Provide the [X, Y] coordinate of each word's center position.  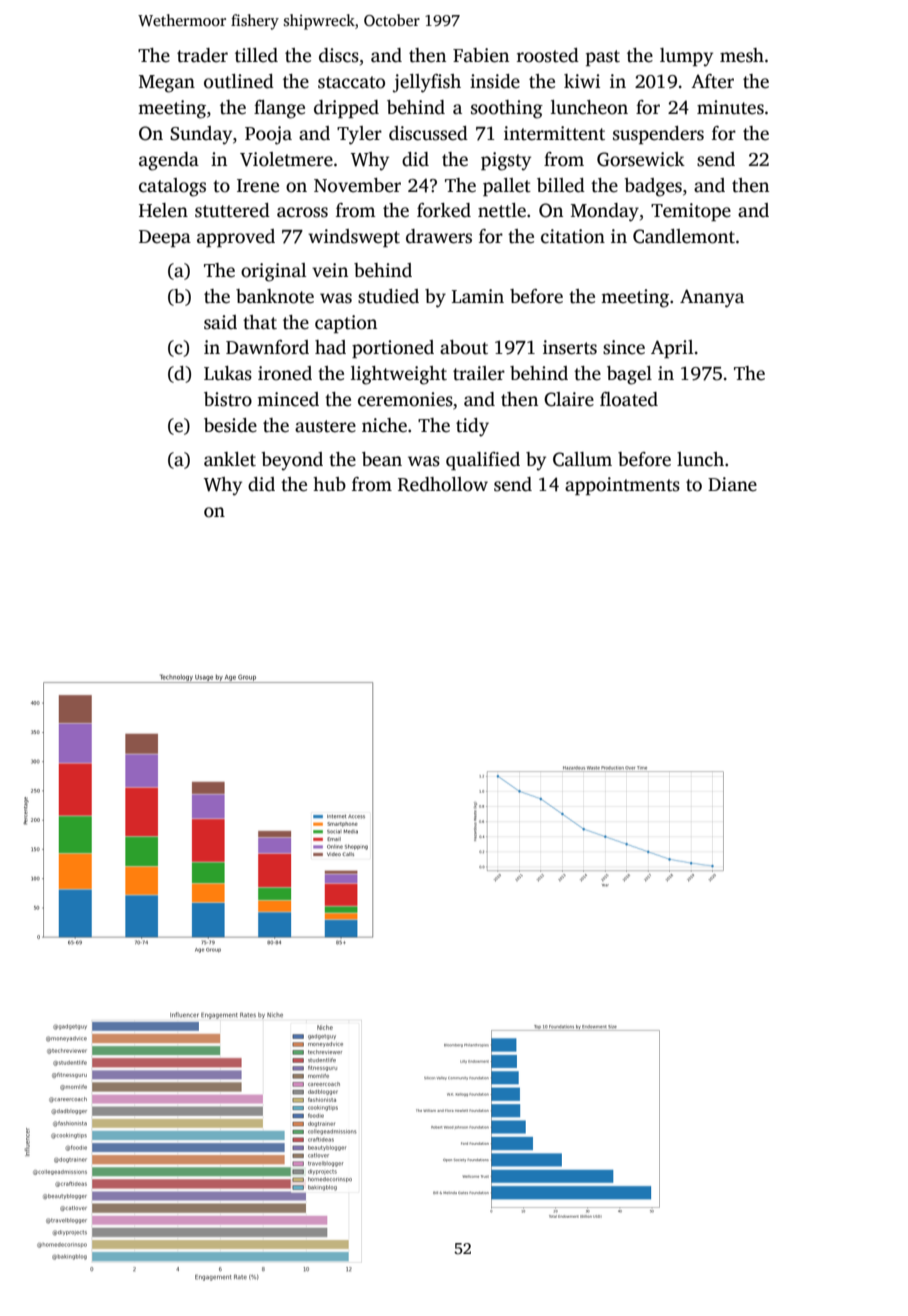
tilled [256, 55]
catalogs [172, 187]
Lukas [228, 373]
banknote [275, 296]
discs [339, 55]
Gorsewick [641, 159]
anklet [230, 459]
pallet [507, 187]
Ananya [712, 298]
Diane [732, 484]
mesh [742, 55]
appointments [622, 486]
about [464, 347]
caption [346, 324]
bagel [629, 375]
